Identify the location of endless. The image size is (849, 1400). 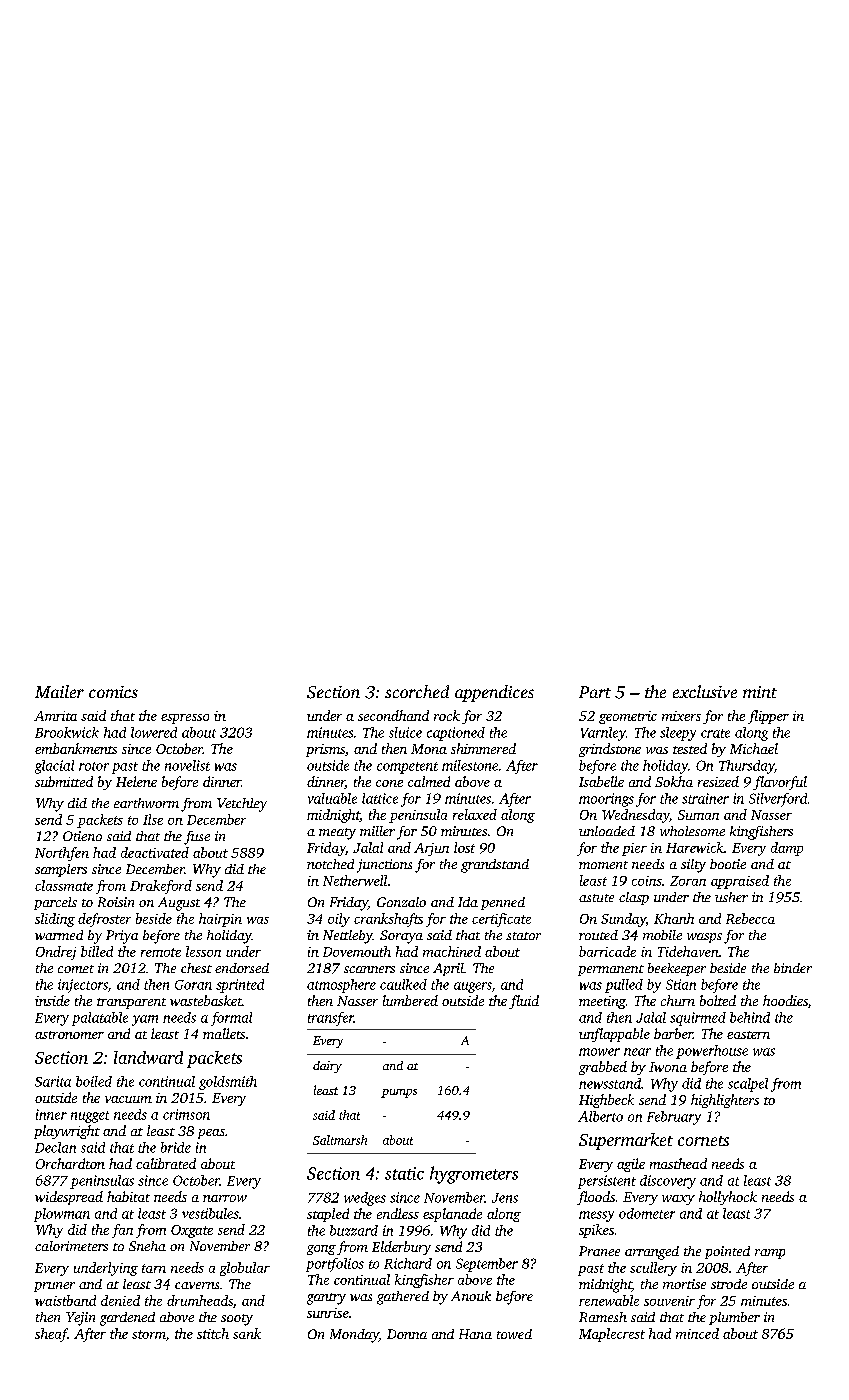
(398, 1213).
